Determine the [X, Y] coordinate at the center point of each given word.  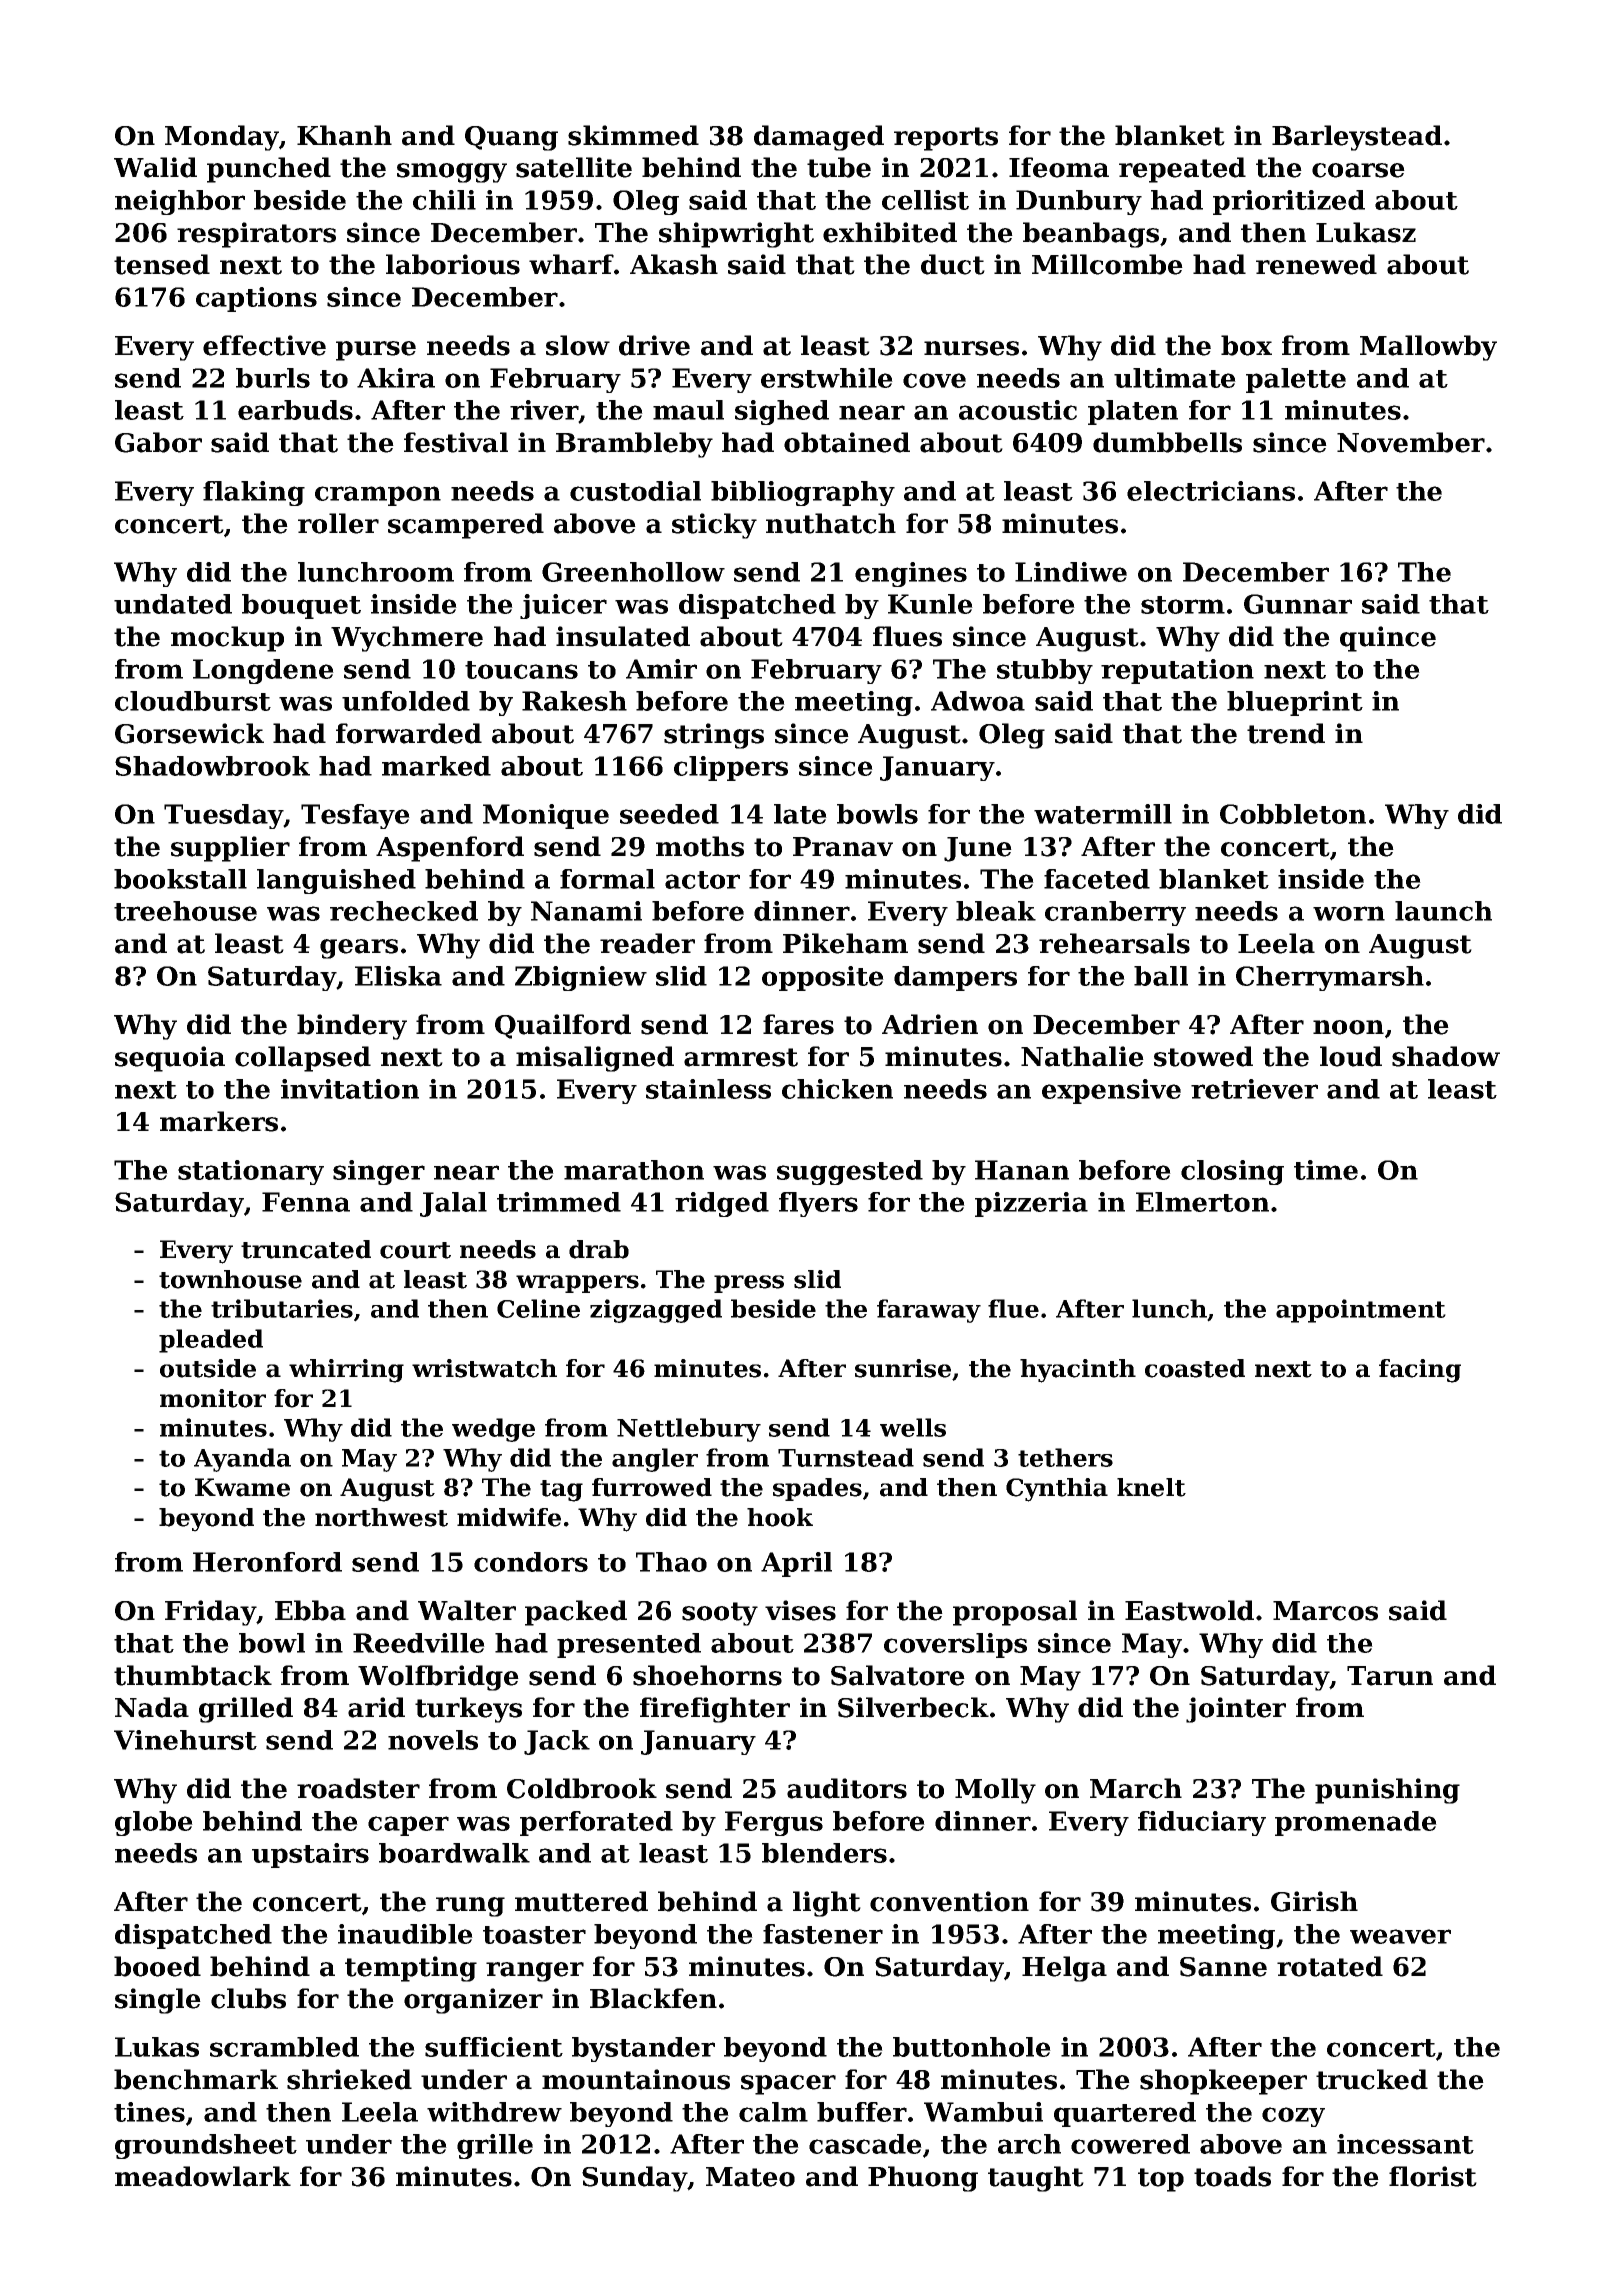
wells [913, 1427]
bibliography [803, 493]
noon [1348, 1027]
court [415, 1250]
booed [157, 1966]
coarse [1358, 170]
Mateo [750, 2177]
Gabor [158, 442]
